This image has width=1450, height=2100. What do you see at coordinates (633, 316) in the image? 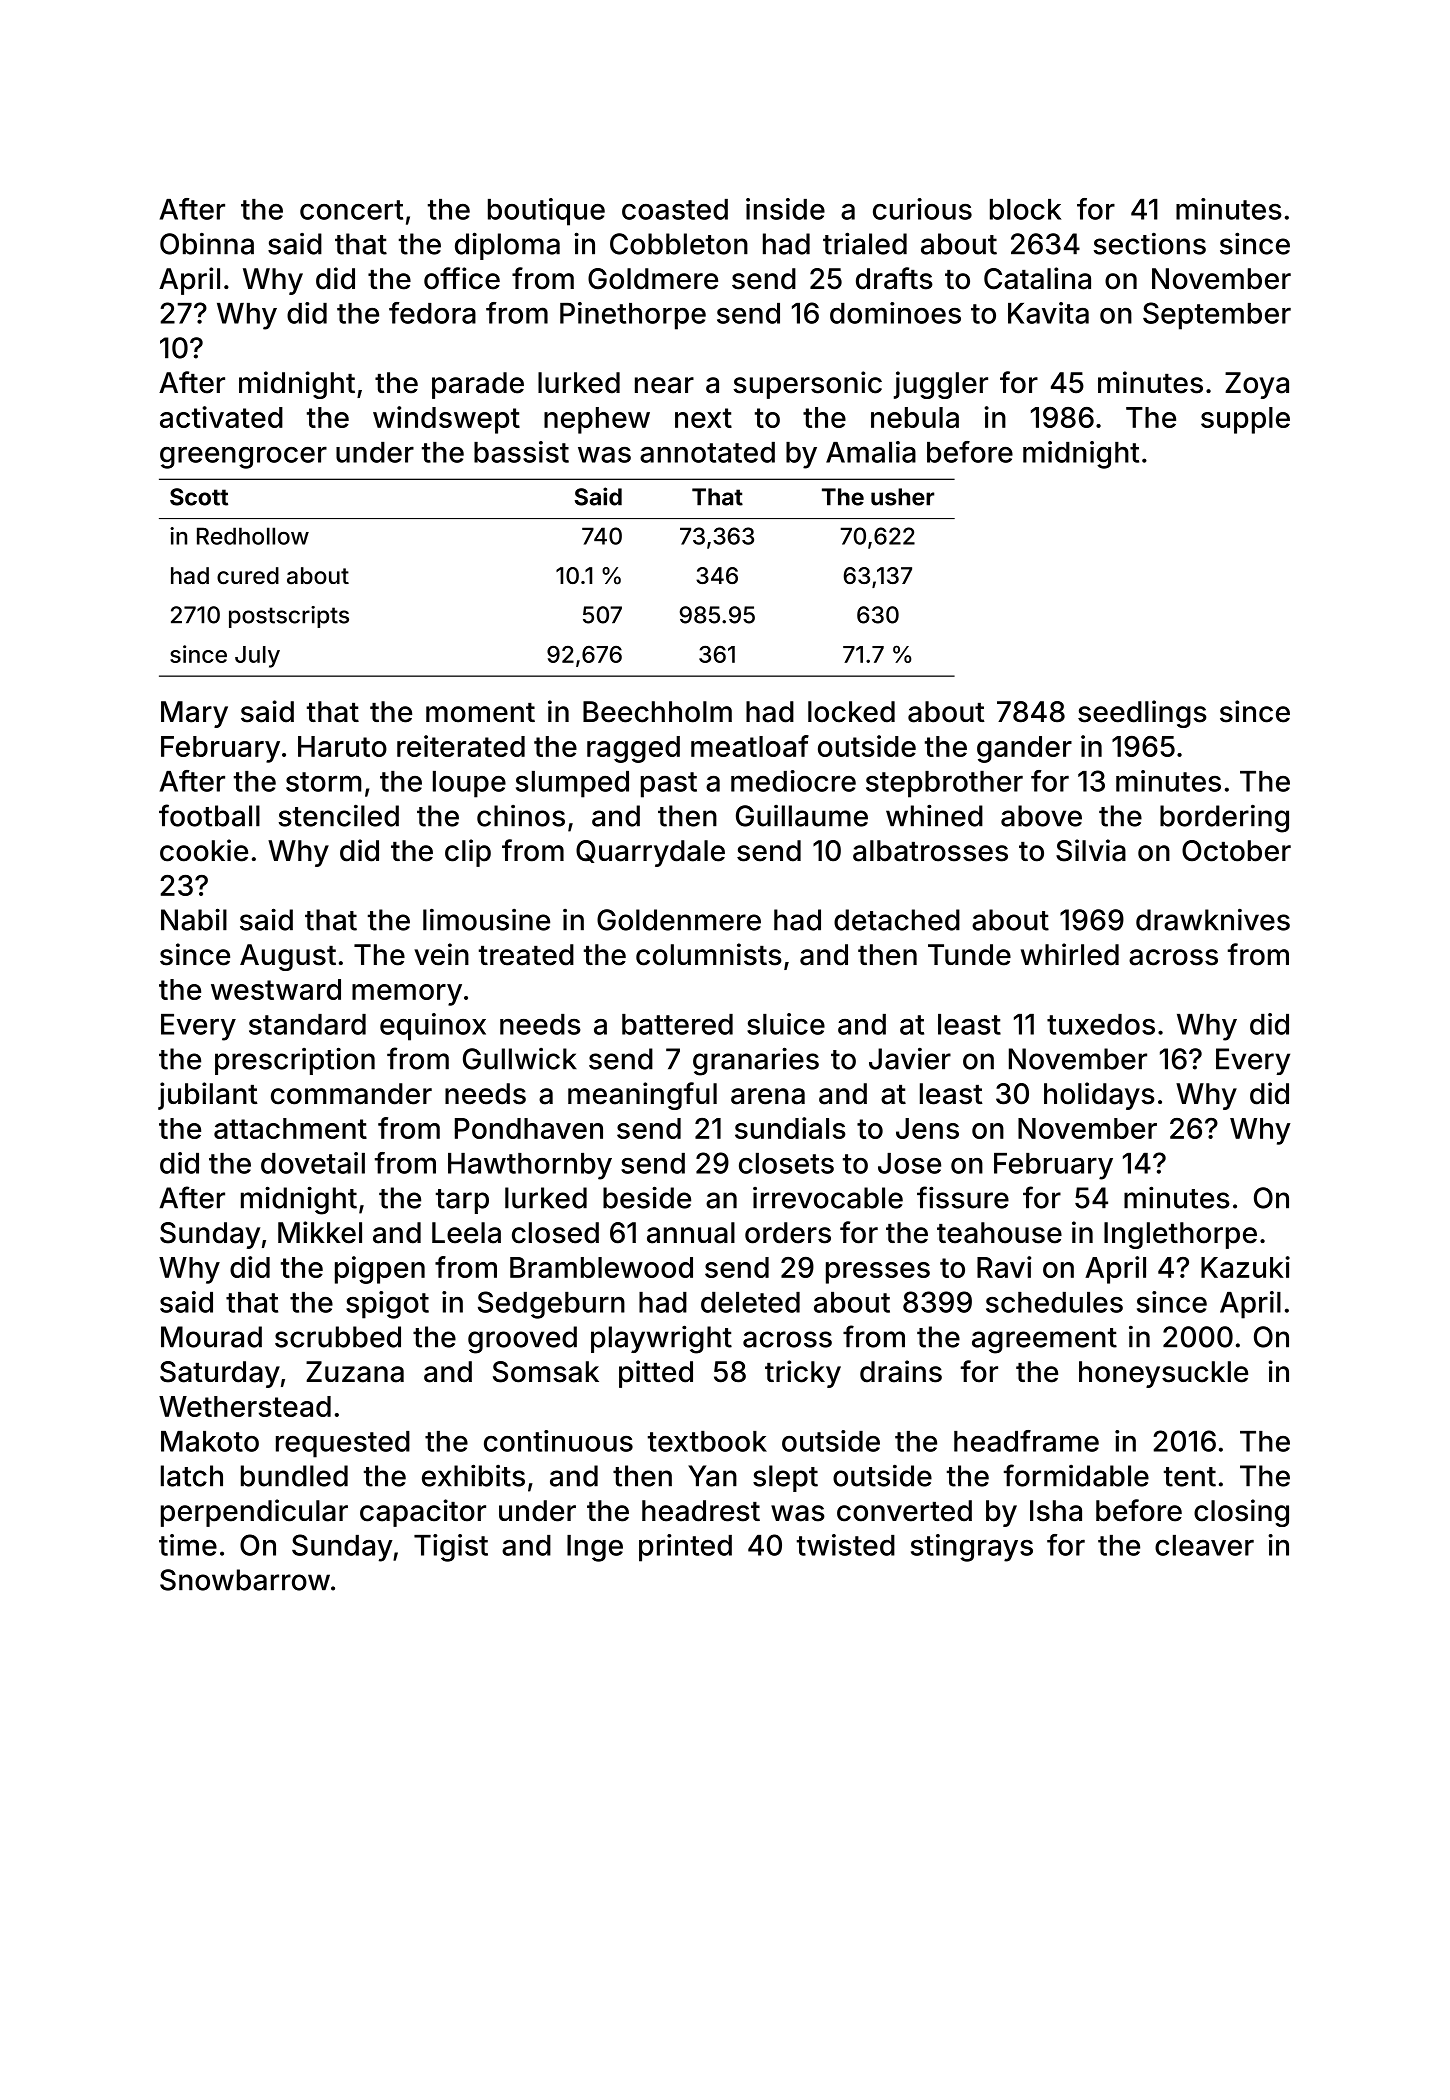
I see `Pinethorpe` at bounding box center [633, 316].
